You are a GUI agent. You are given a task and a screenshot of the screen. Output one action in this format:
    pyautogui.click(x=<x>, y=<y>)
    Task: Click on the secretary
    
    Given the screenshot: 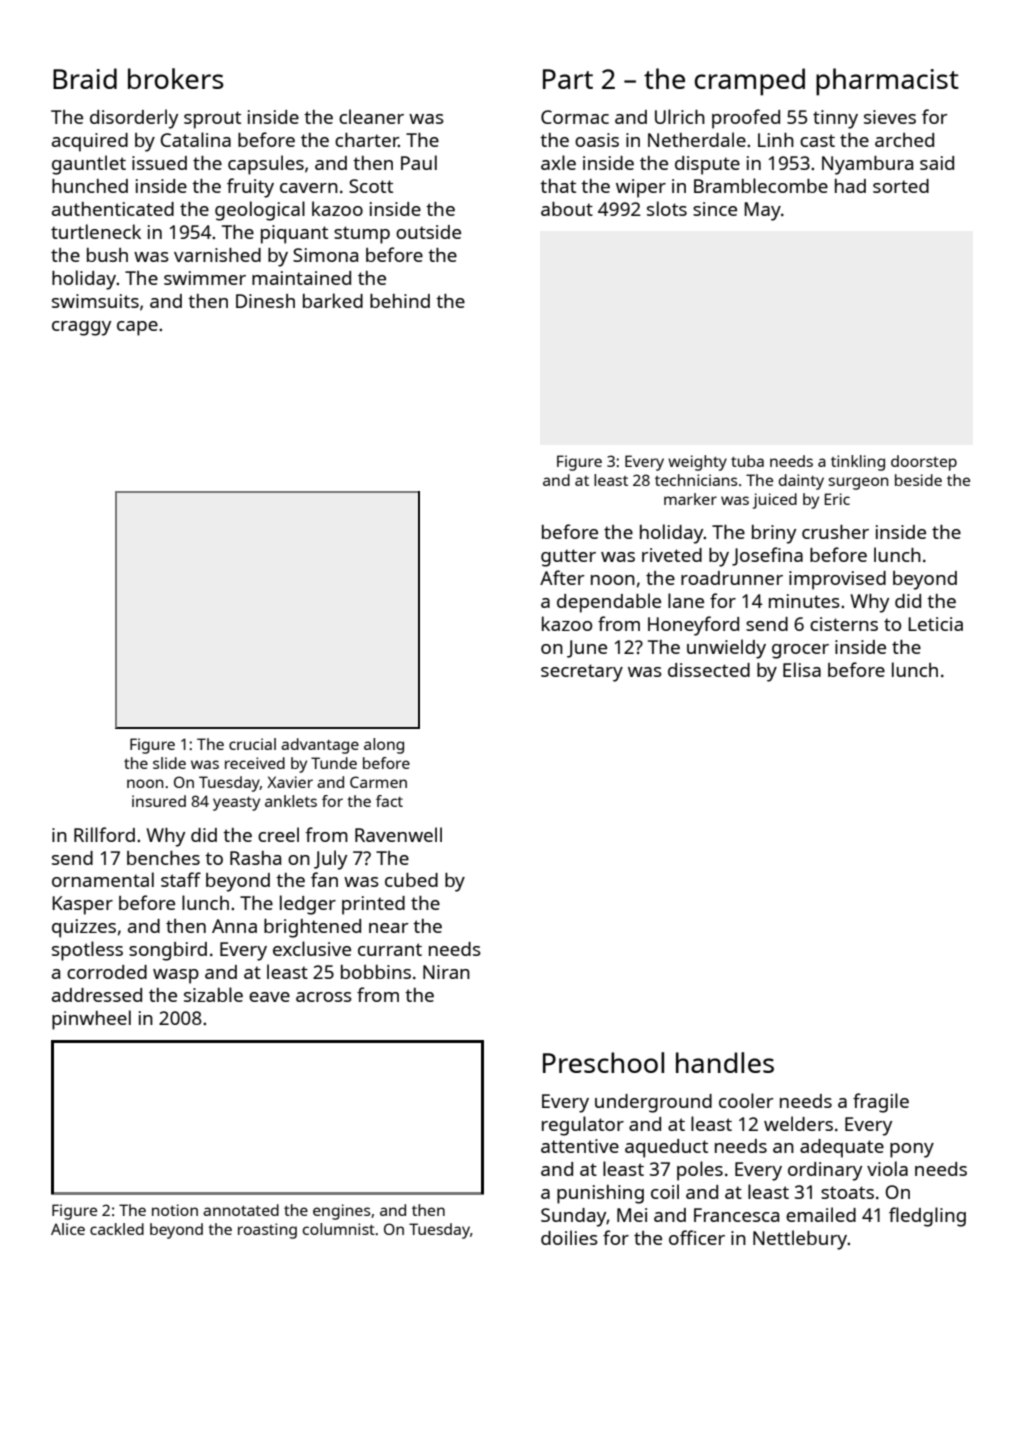 What is the action you would take?
    pyautogui.click(x=582, y=673)
